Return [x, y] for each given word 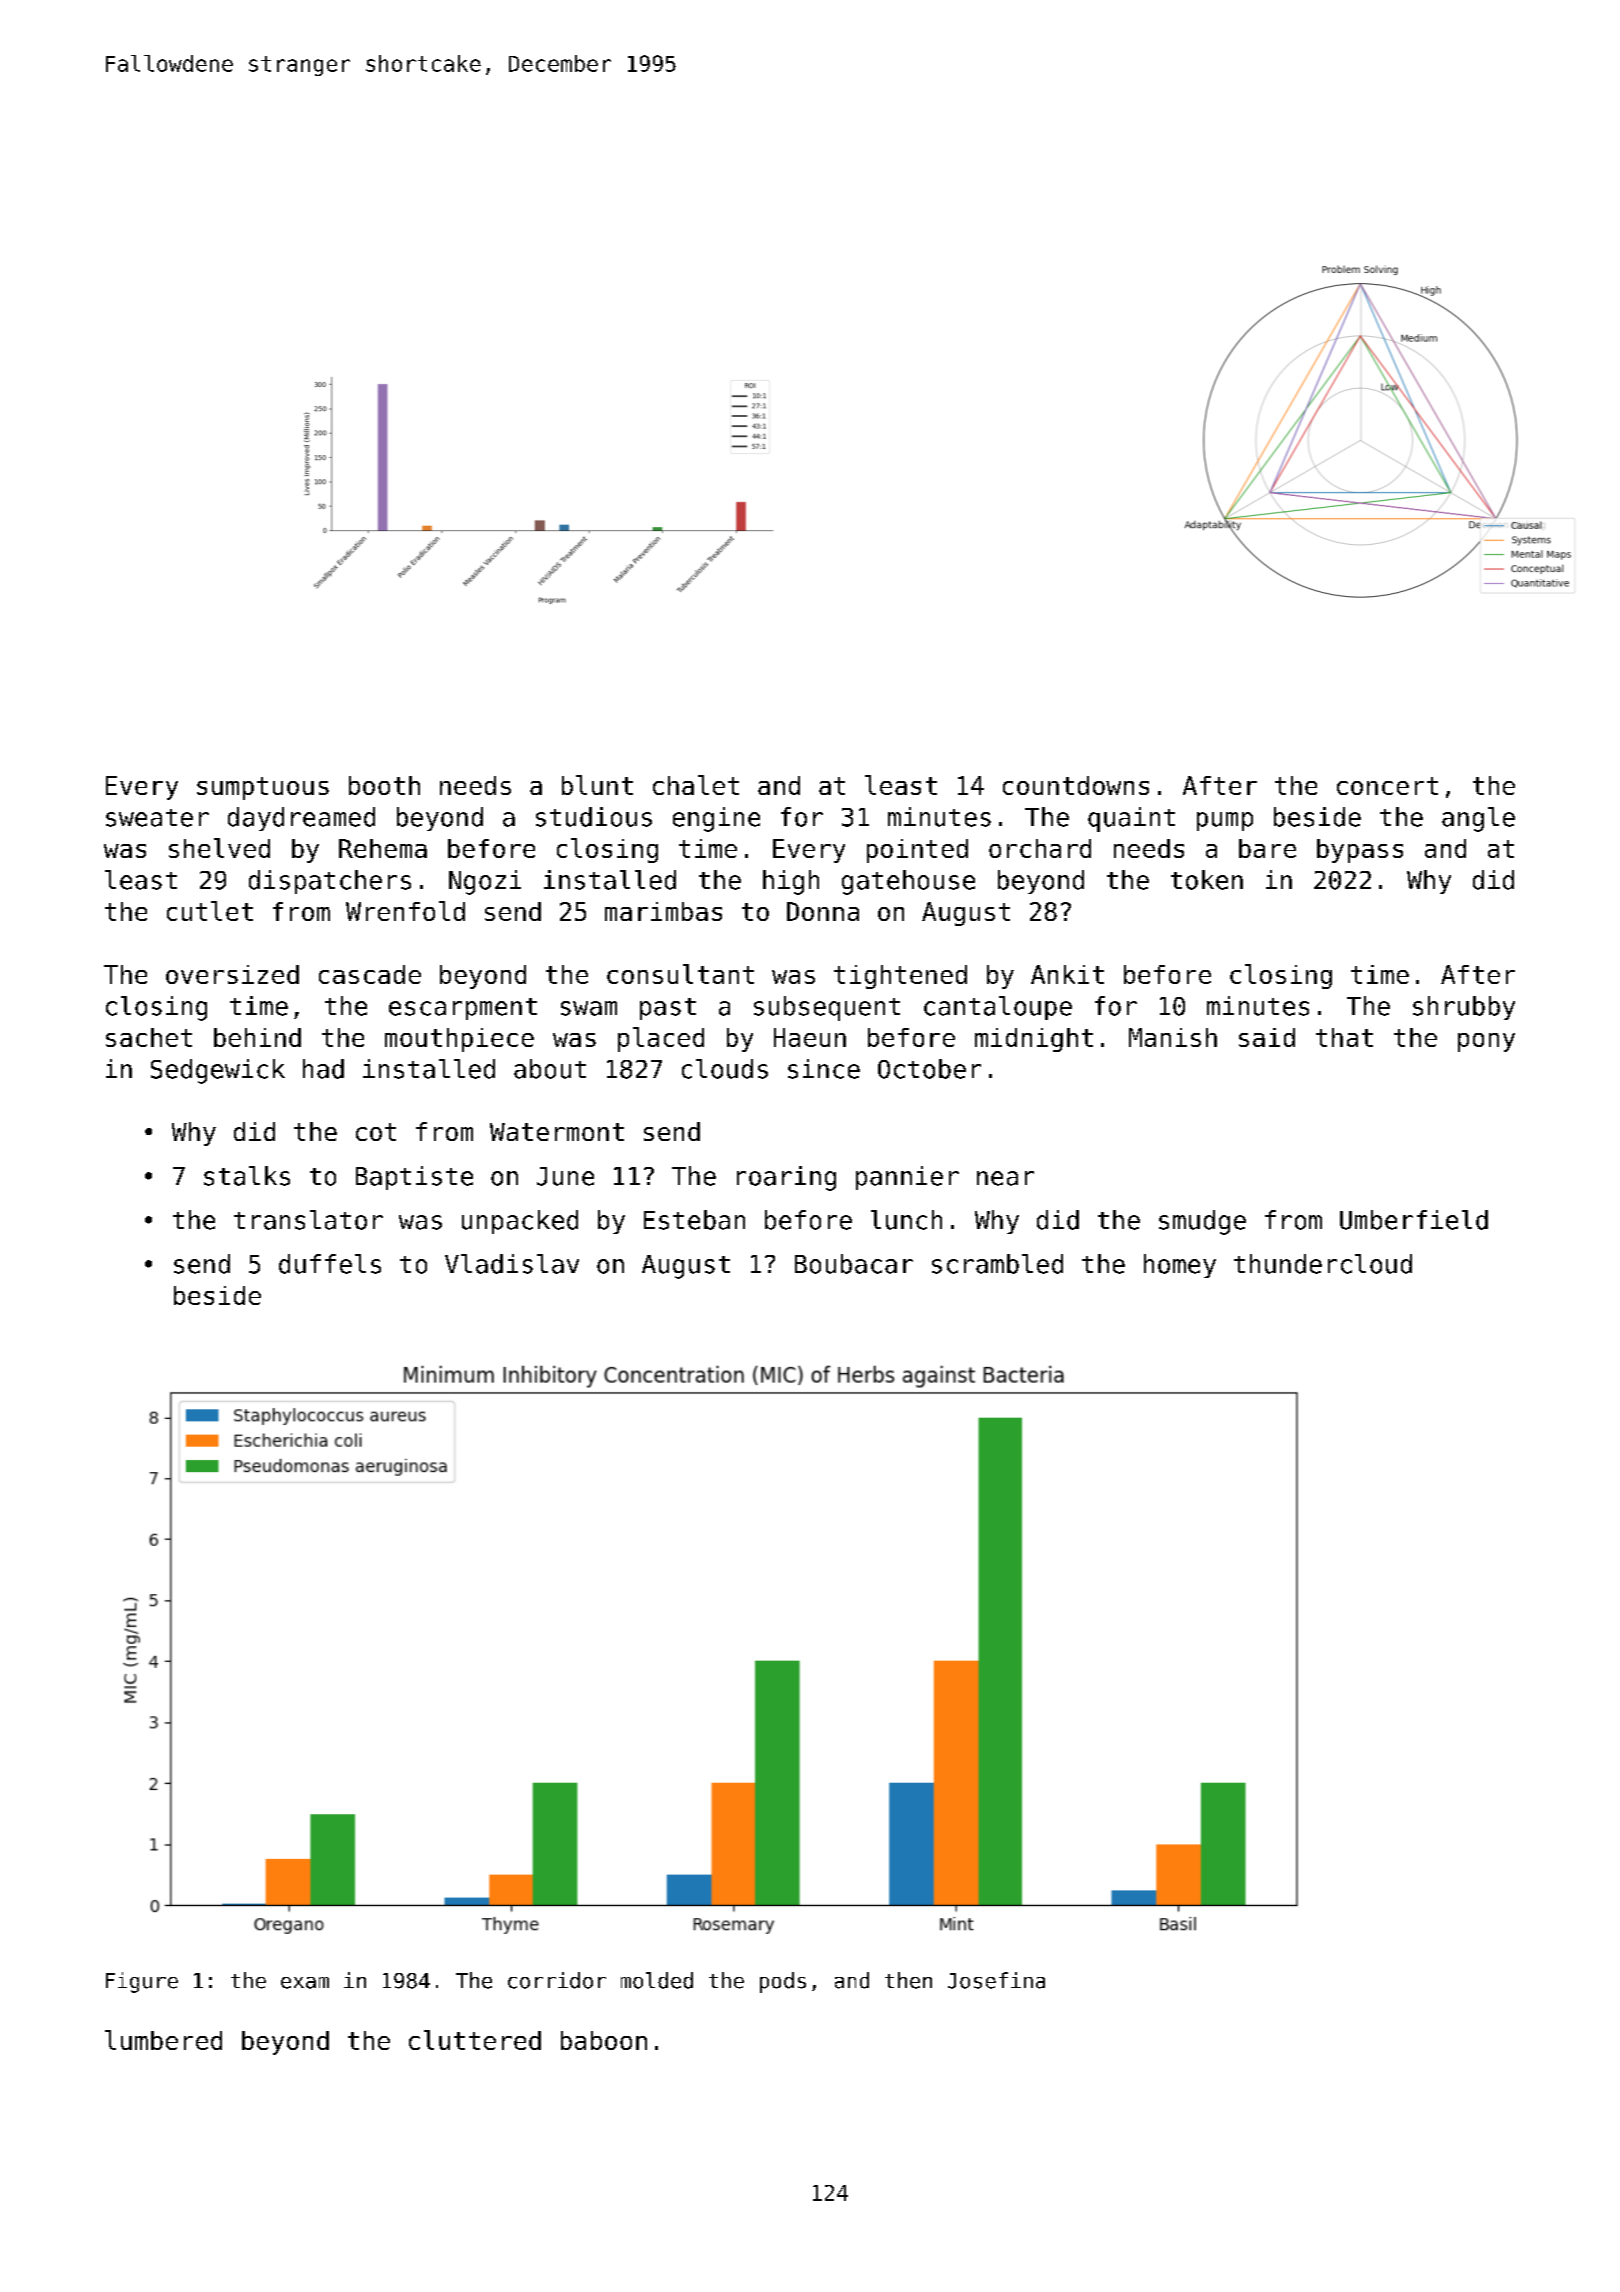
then [908, 1980]
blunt [597, 785]
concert [1387, 786]
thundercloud [1323, 1264]
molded [657, 1980]
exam [305, 1983]
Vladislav [512, 1264]
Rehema [383, 848]
